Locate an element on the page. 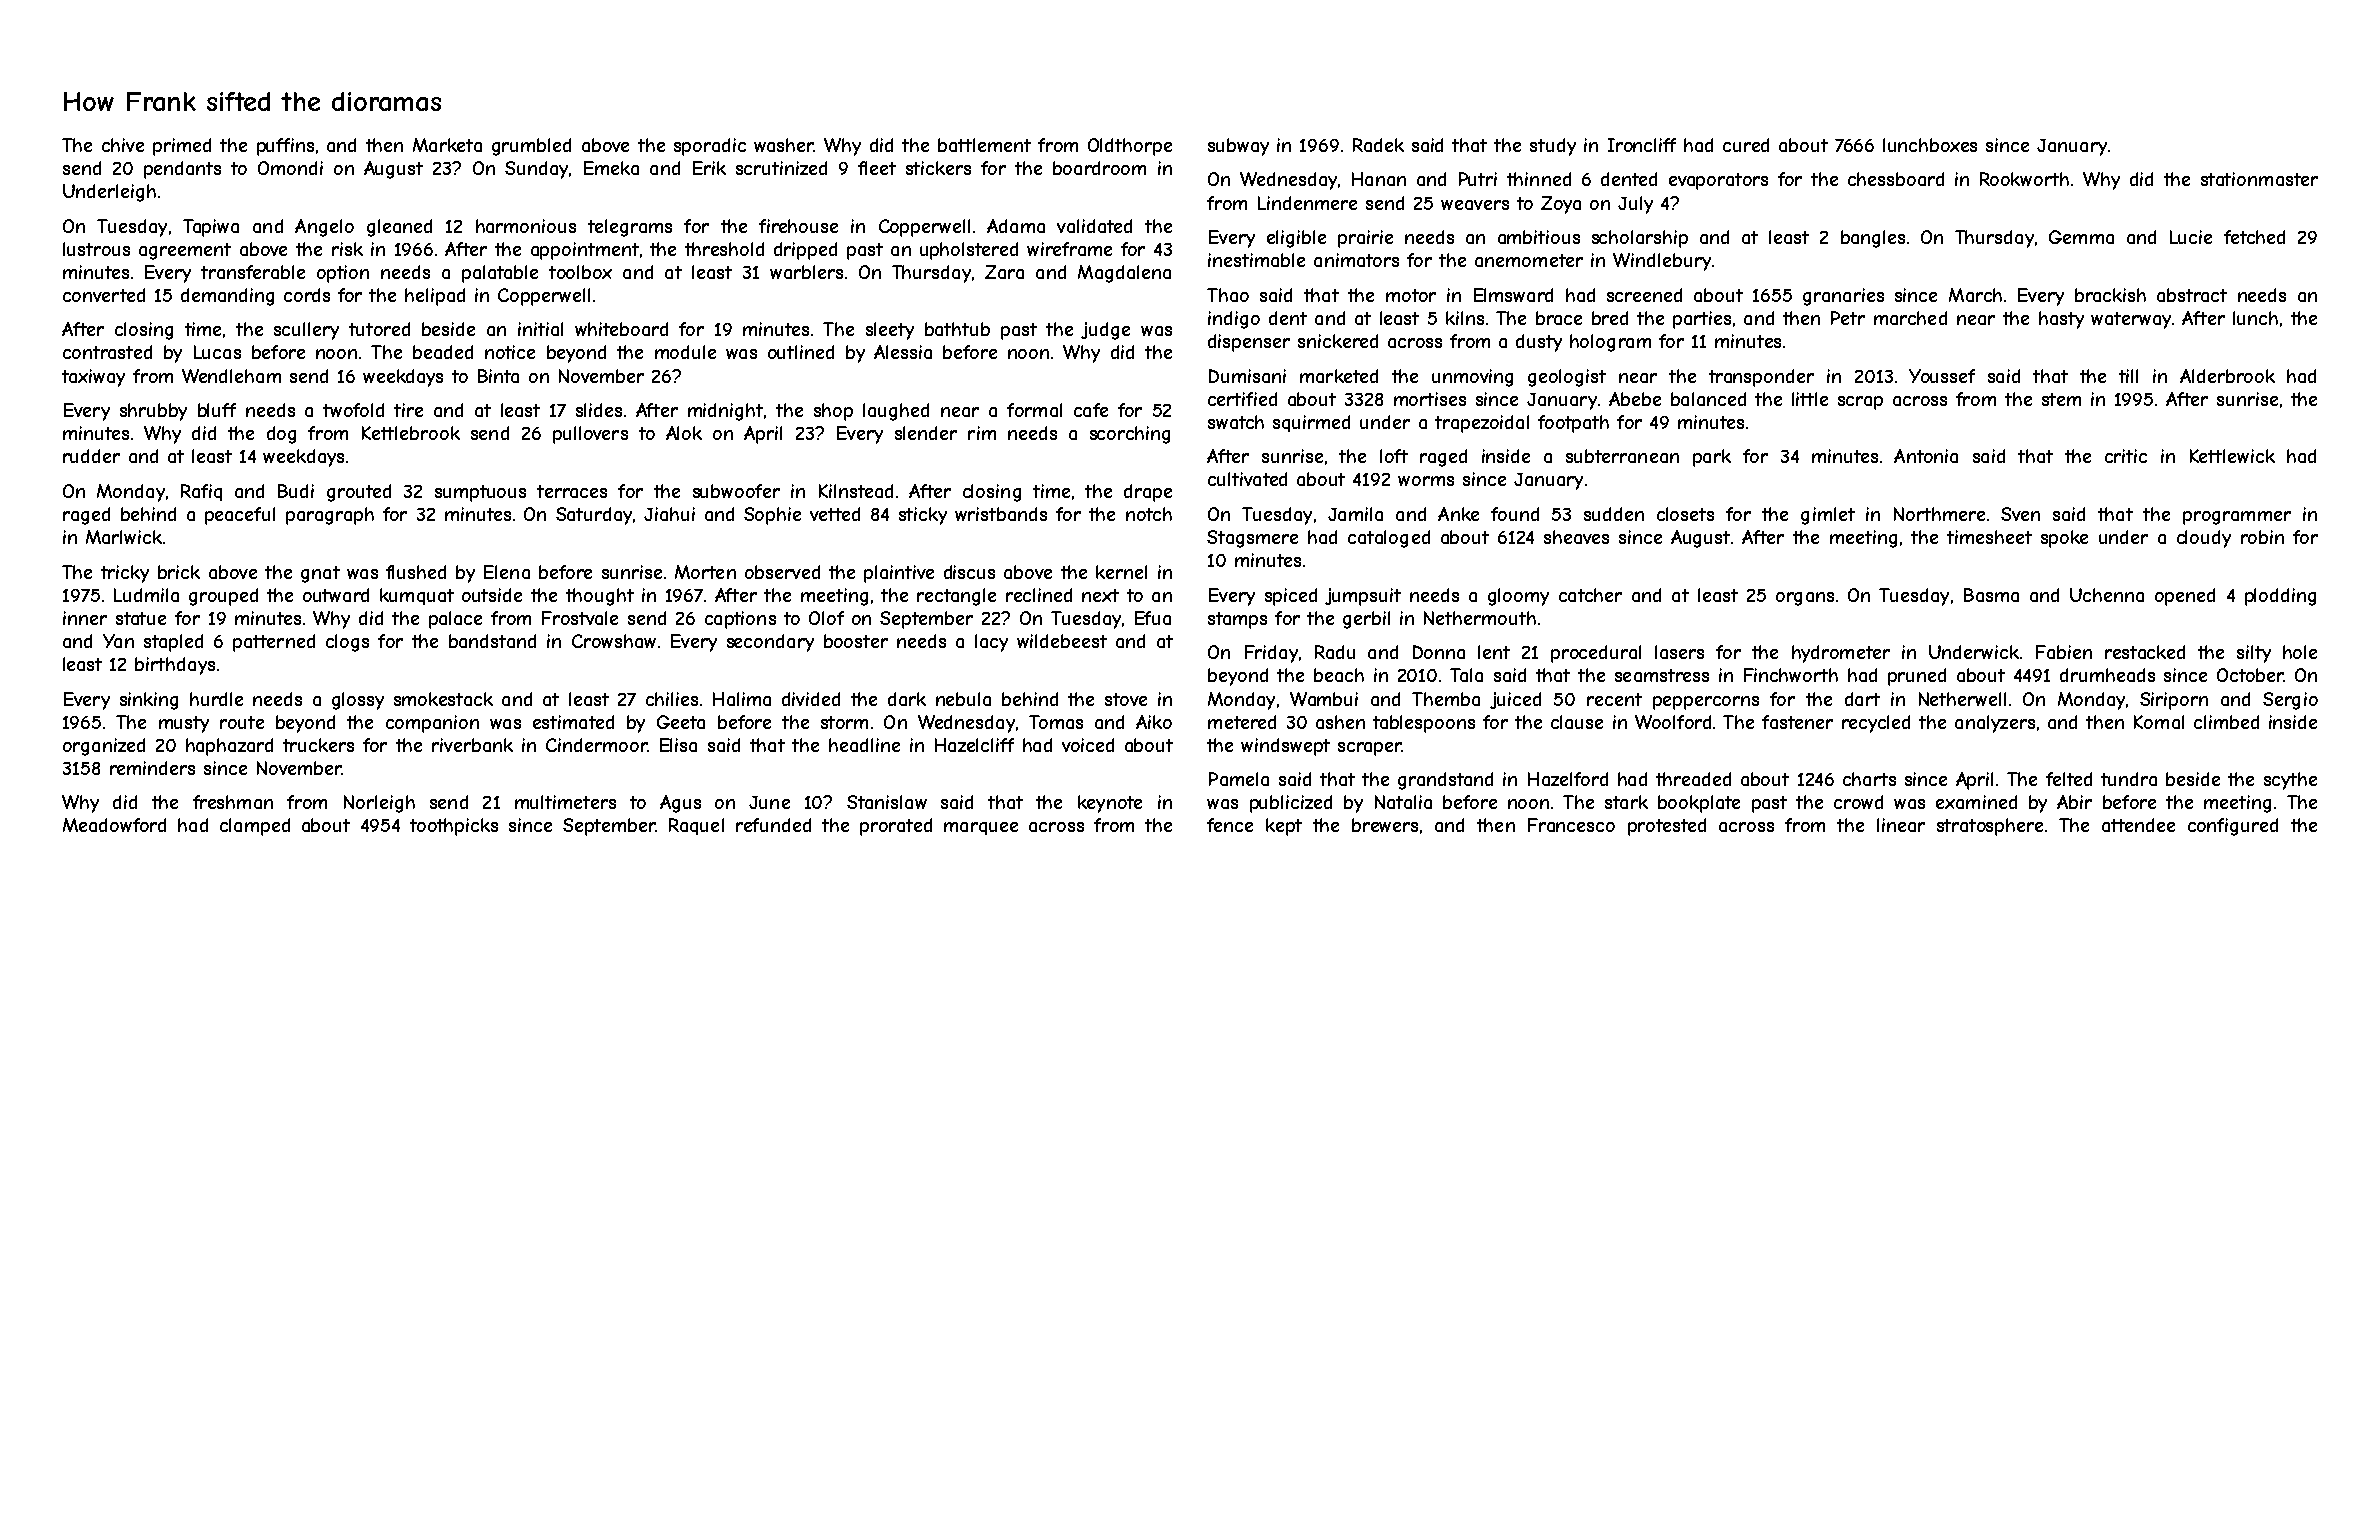 This document has height=1540, width=2380. organs is located at coordinates (1805, 599).
